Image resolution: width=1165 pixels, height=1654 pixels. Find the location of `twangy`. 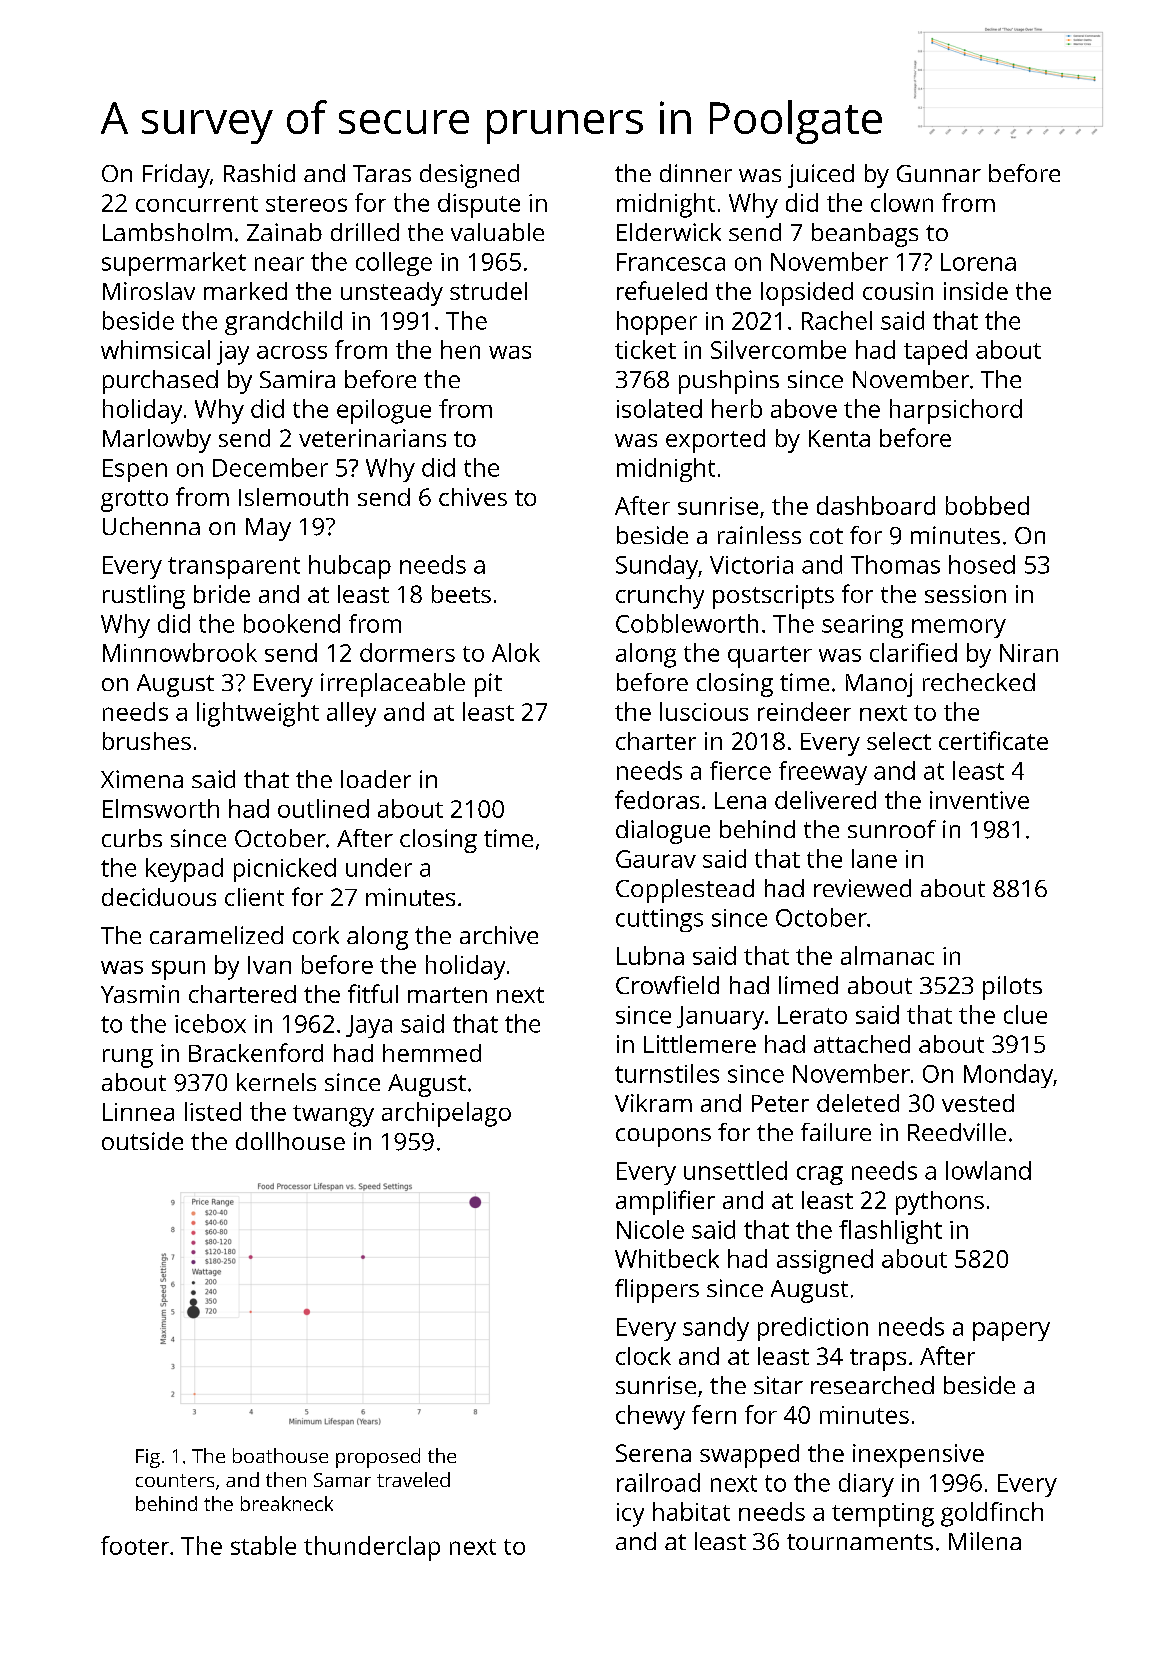

twangy is located at coordinates (333, 1116).
